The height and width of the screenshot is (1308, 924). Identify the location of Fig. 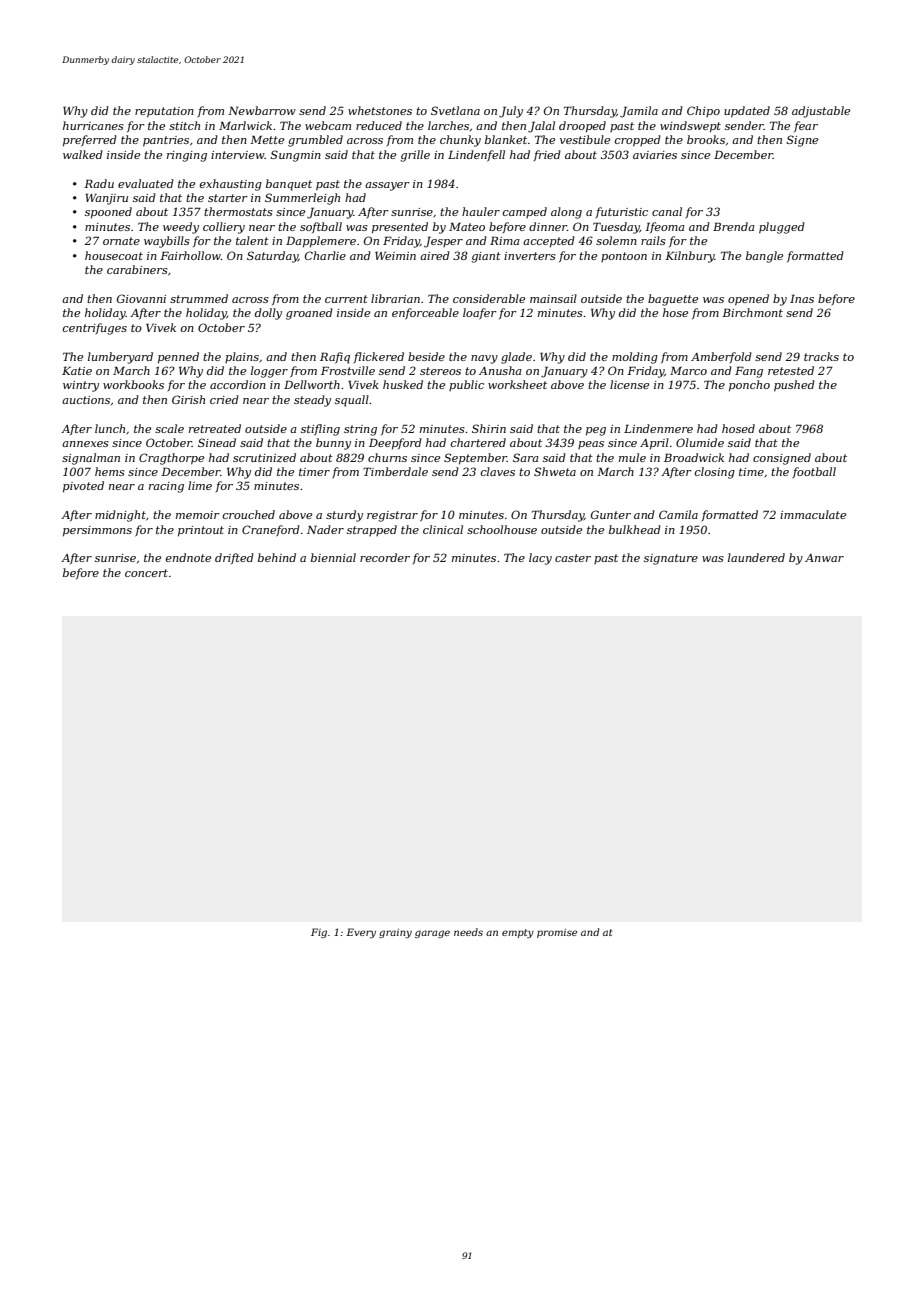
(319, 933).
